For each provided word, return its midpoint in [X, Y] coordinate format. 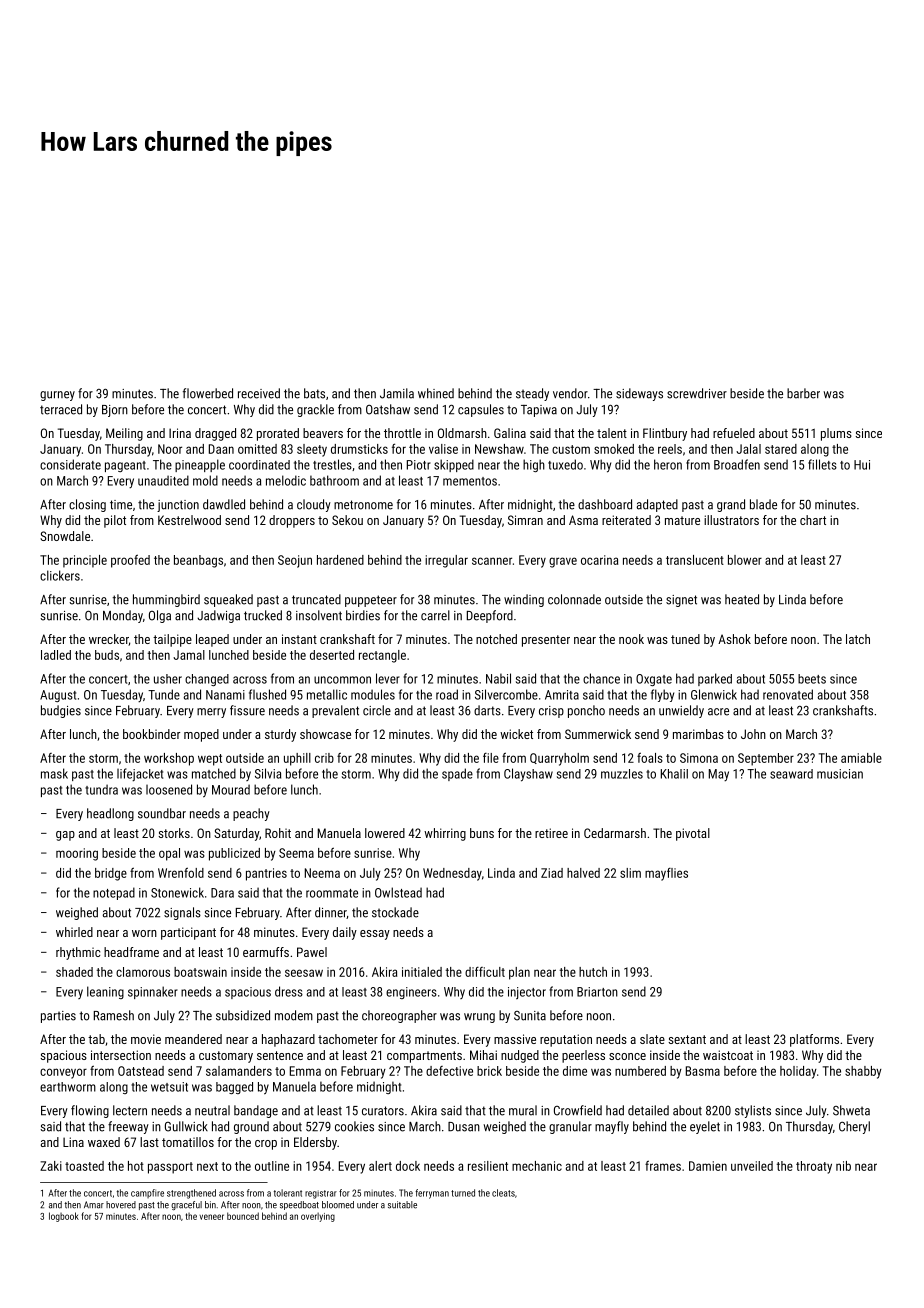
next [207, 1166]
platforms [814, 1040]
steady [532, 394]
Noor [170, 449]
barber [803, 393]
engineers [411, 993]
